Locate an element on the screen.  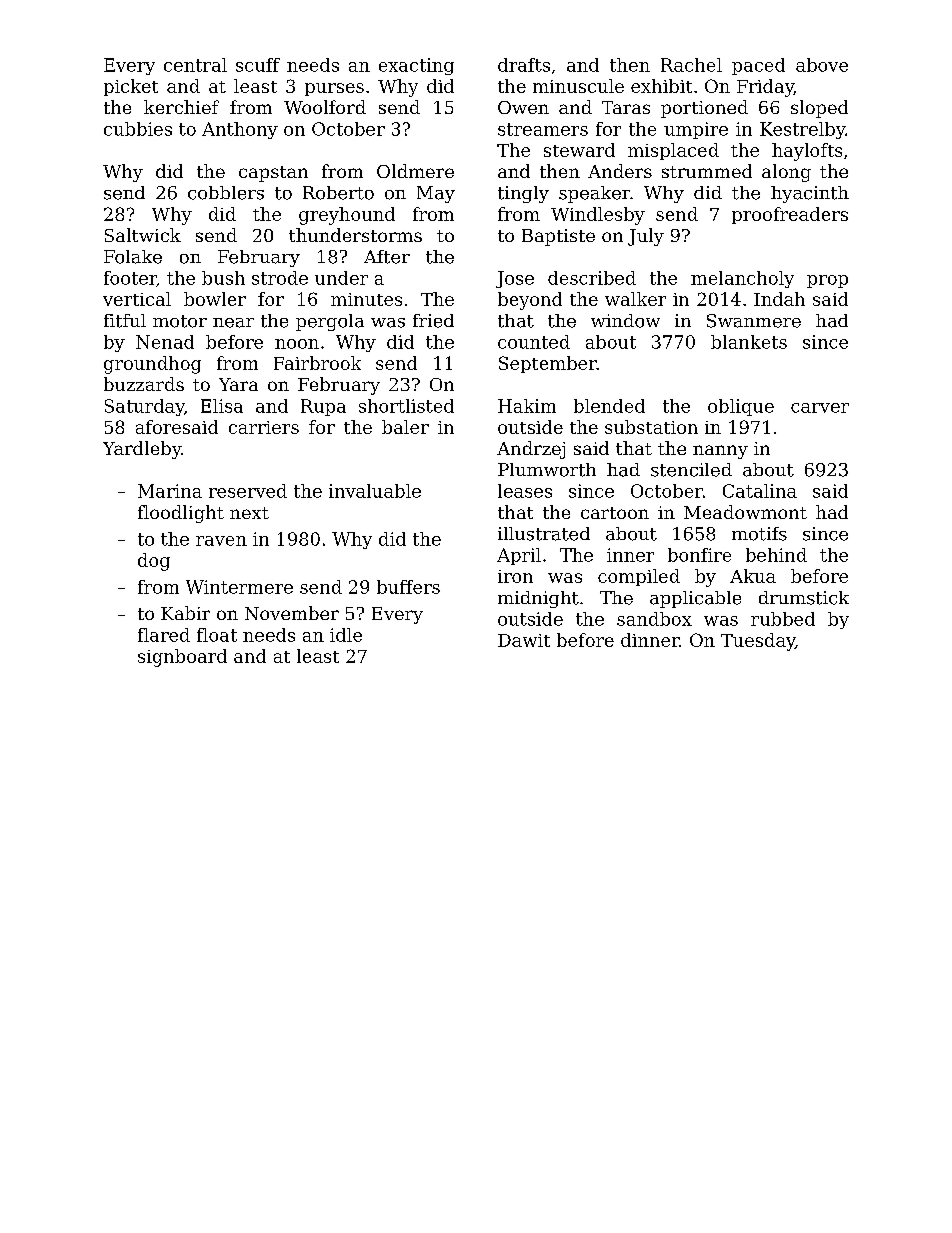
signboard is located at coordinates (182, 658).
